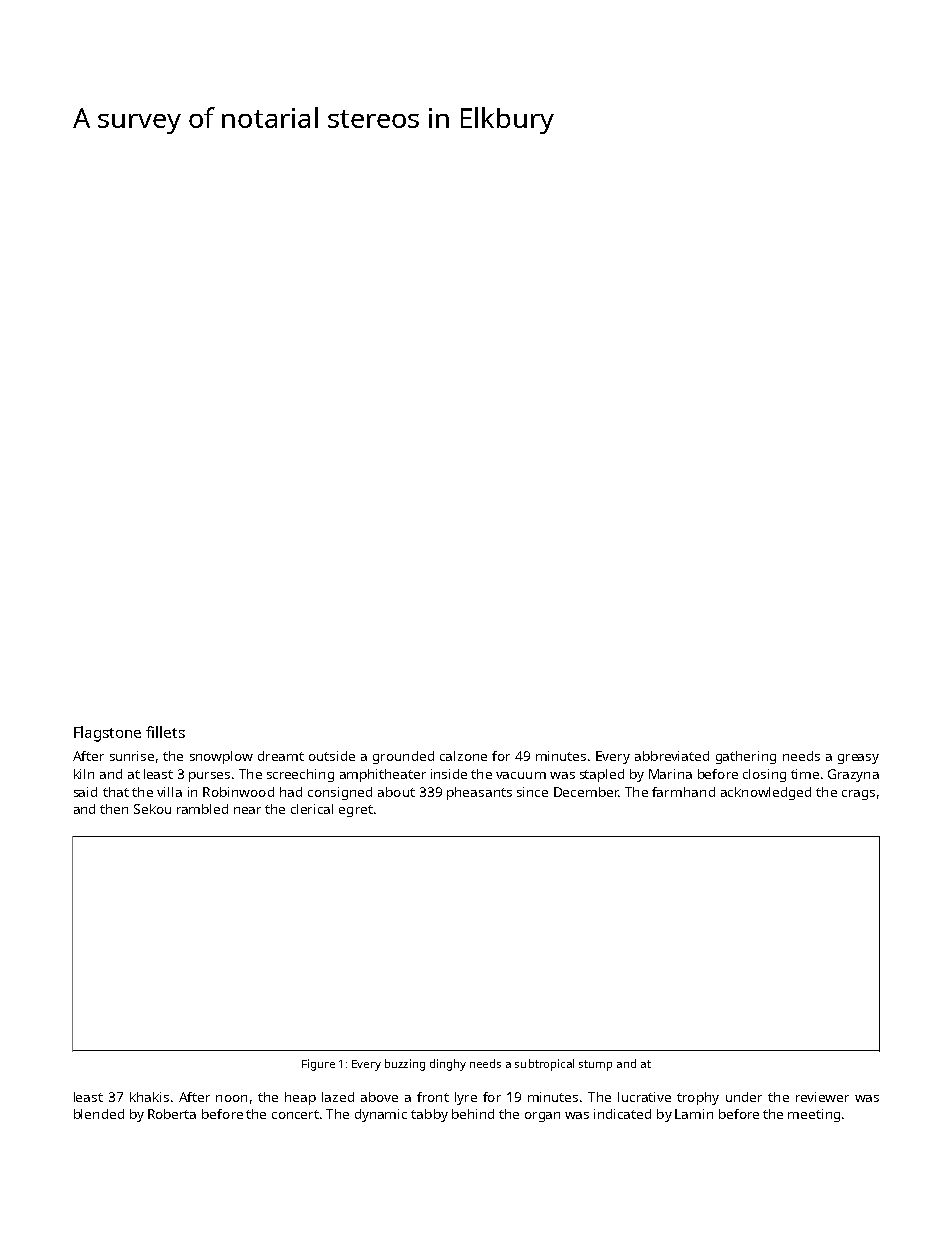 The height and width of the screenshot is (1233, 952). Describe the element at coordinates (132, 756) in the screenshot. I see `sunrise` at that location.
